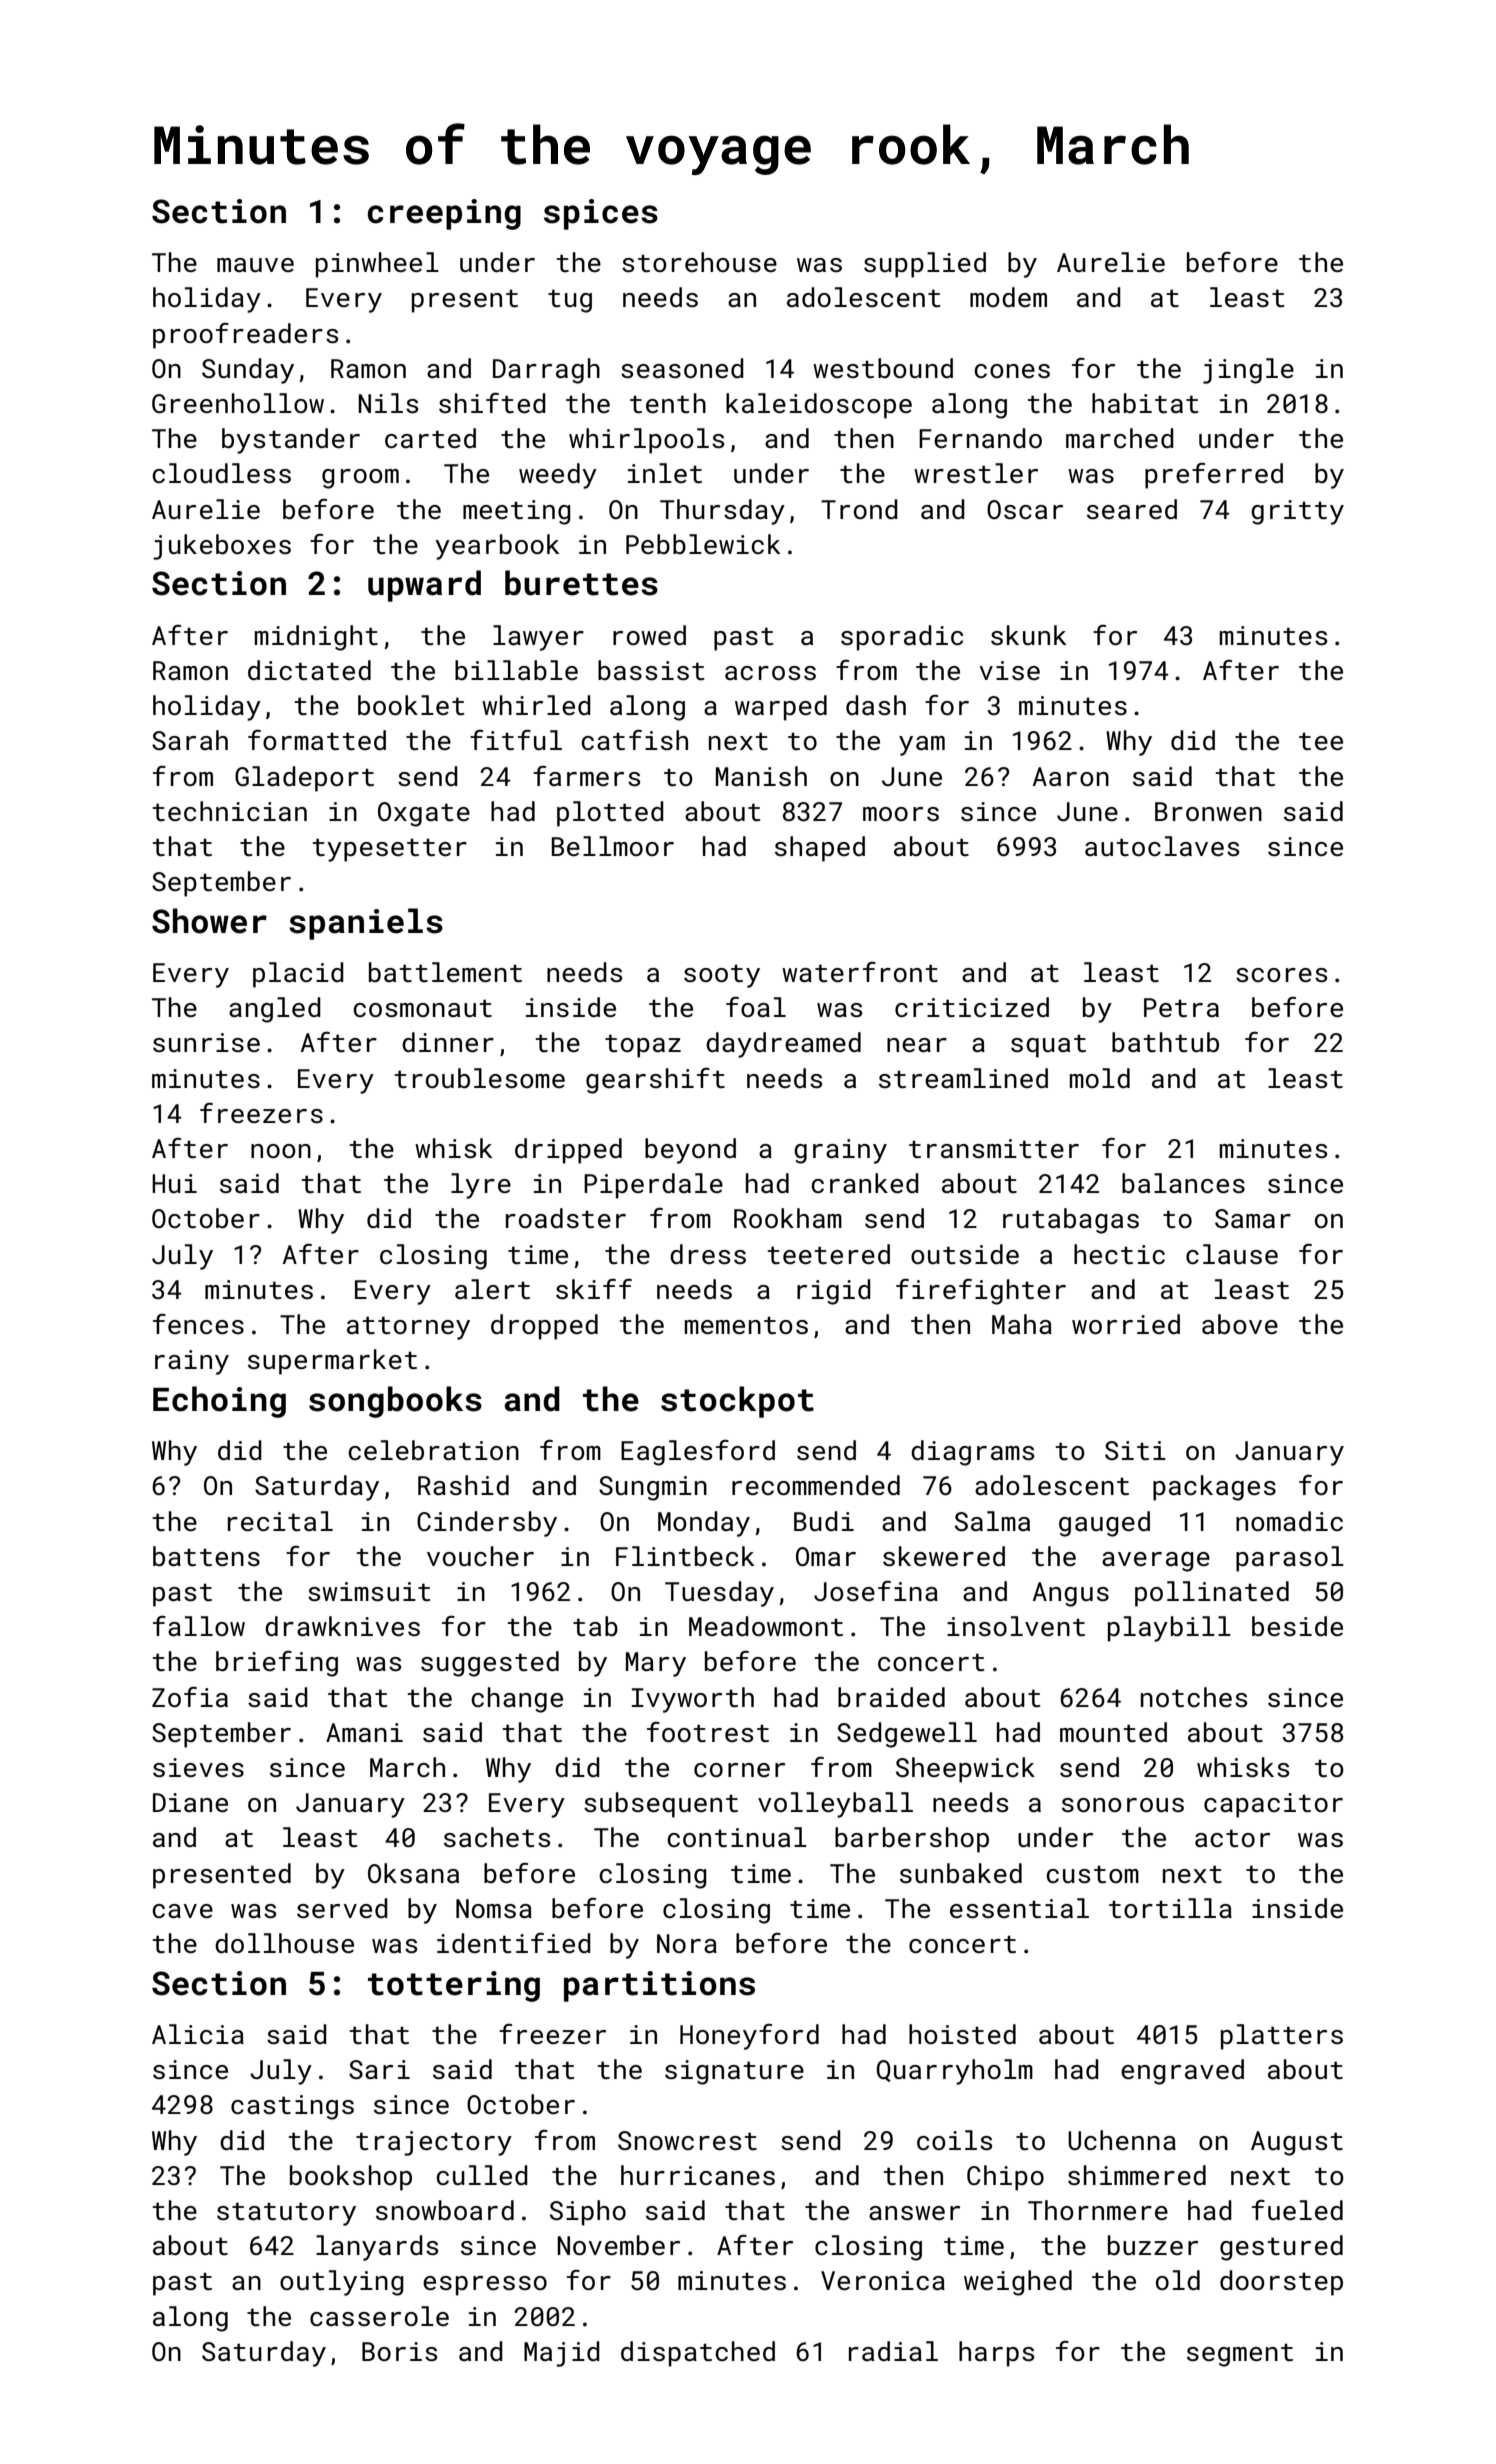 The image size is (1496, 2464). Describe the element at coordinates (275, 1010) in the screenshot. I see `angled` at that location.
